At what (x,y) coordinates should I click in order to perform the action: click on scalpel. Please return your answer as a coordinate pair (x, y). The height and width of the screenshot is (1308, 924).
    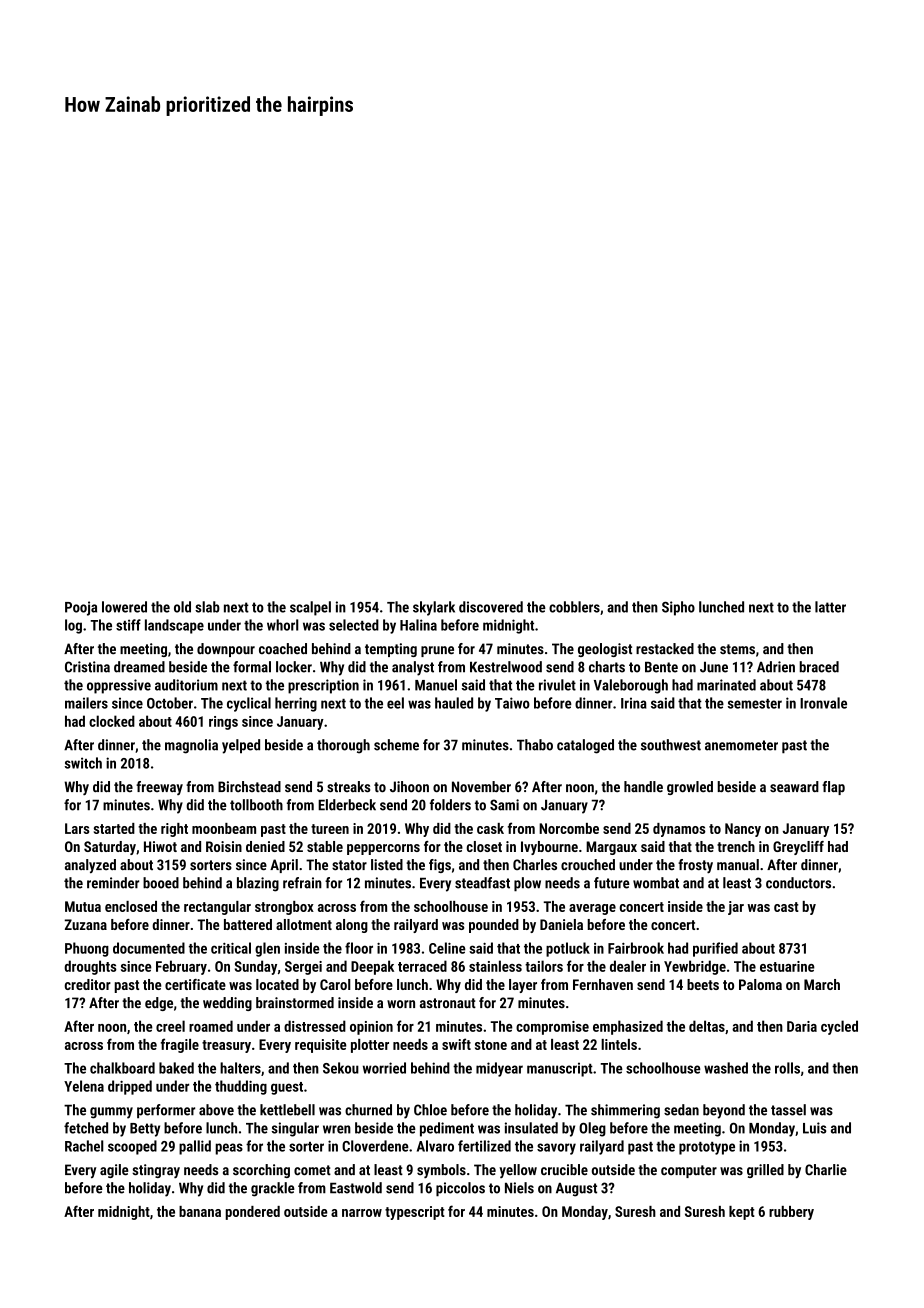
    Looking at the image, I should click on (310, 608).
